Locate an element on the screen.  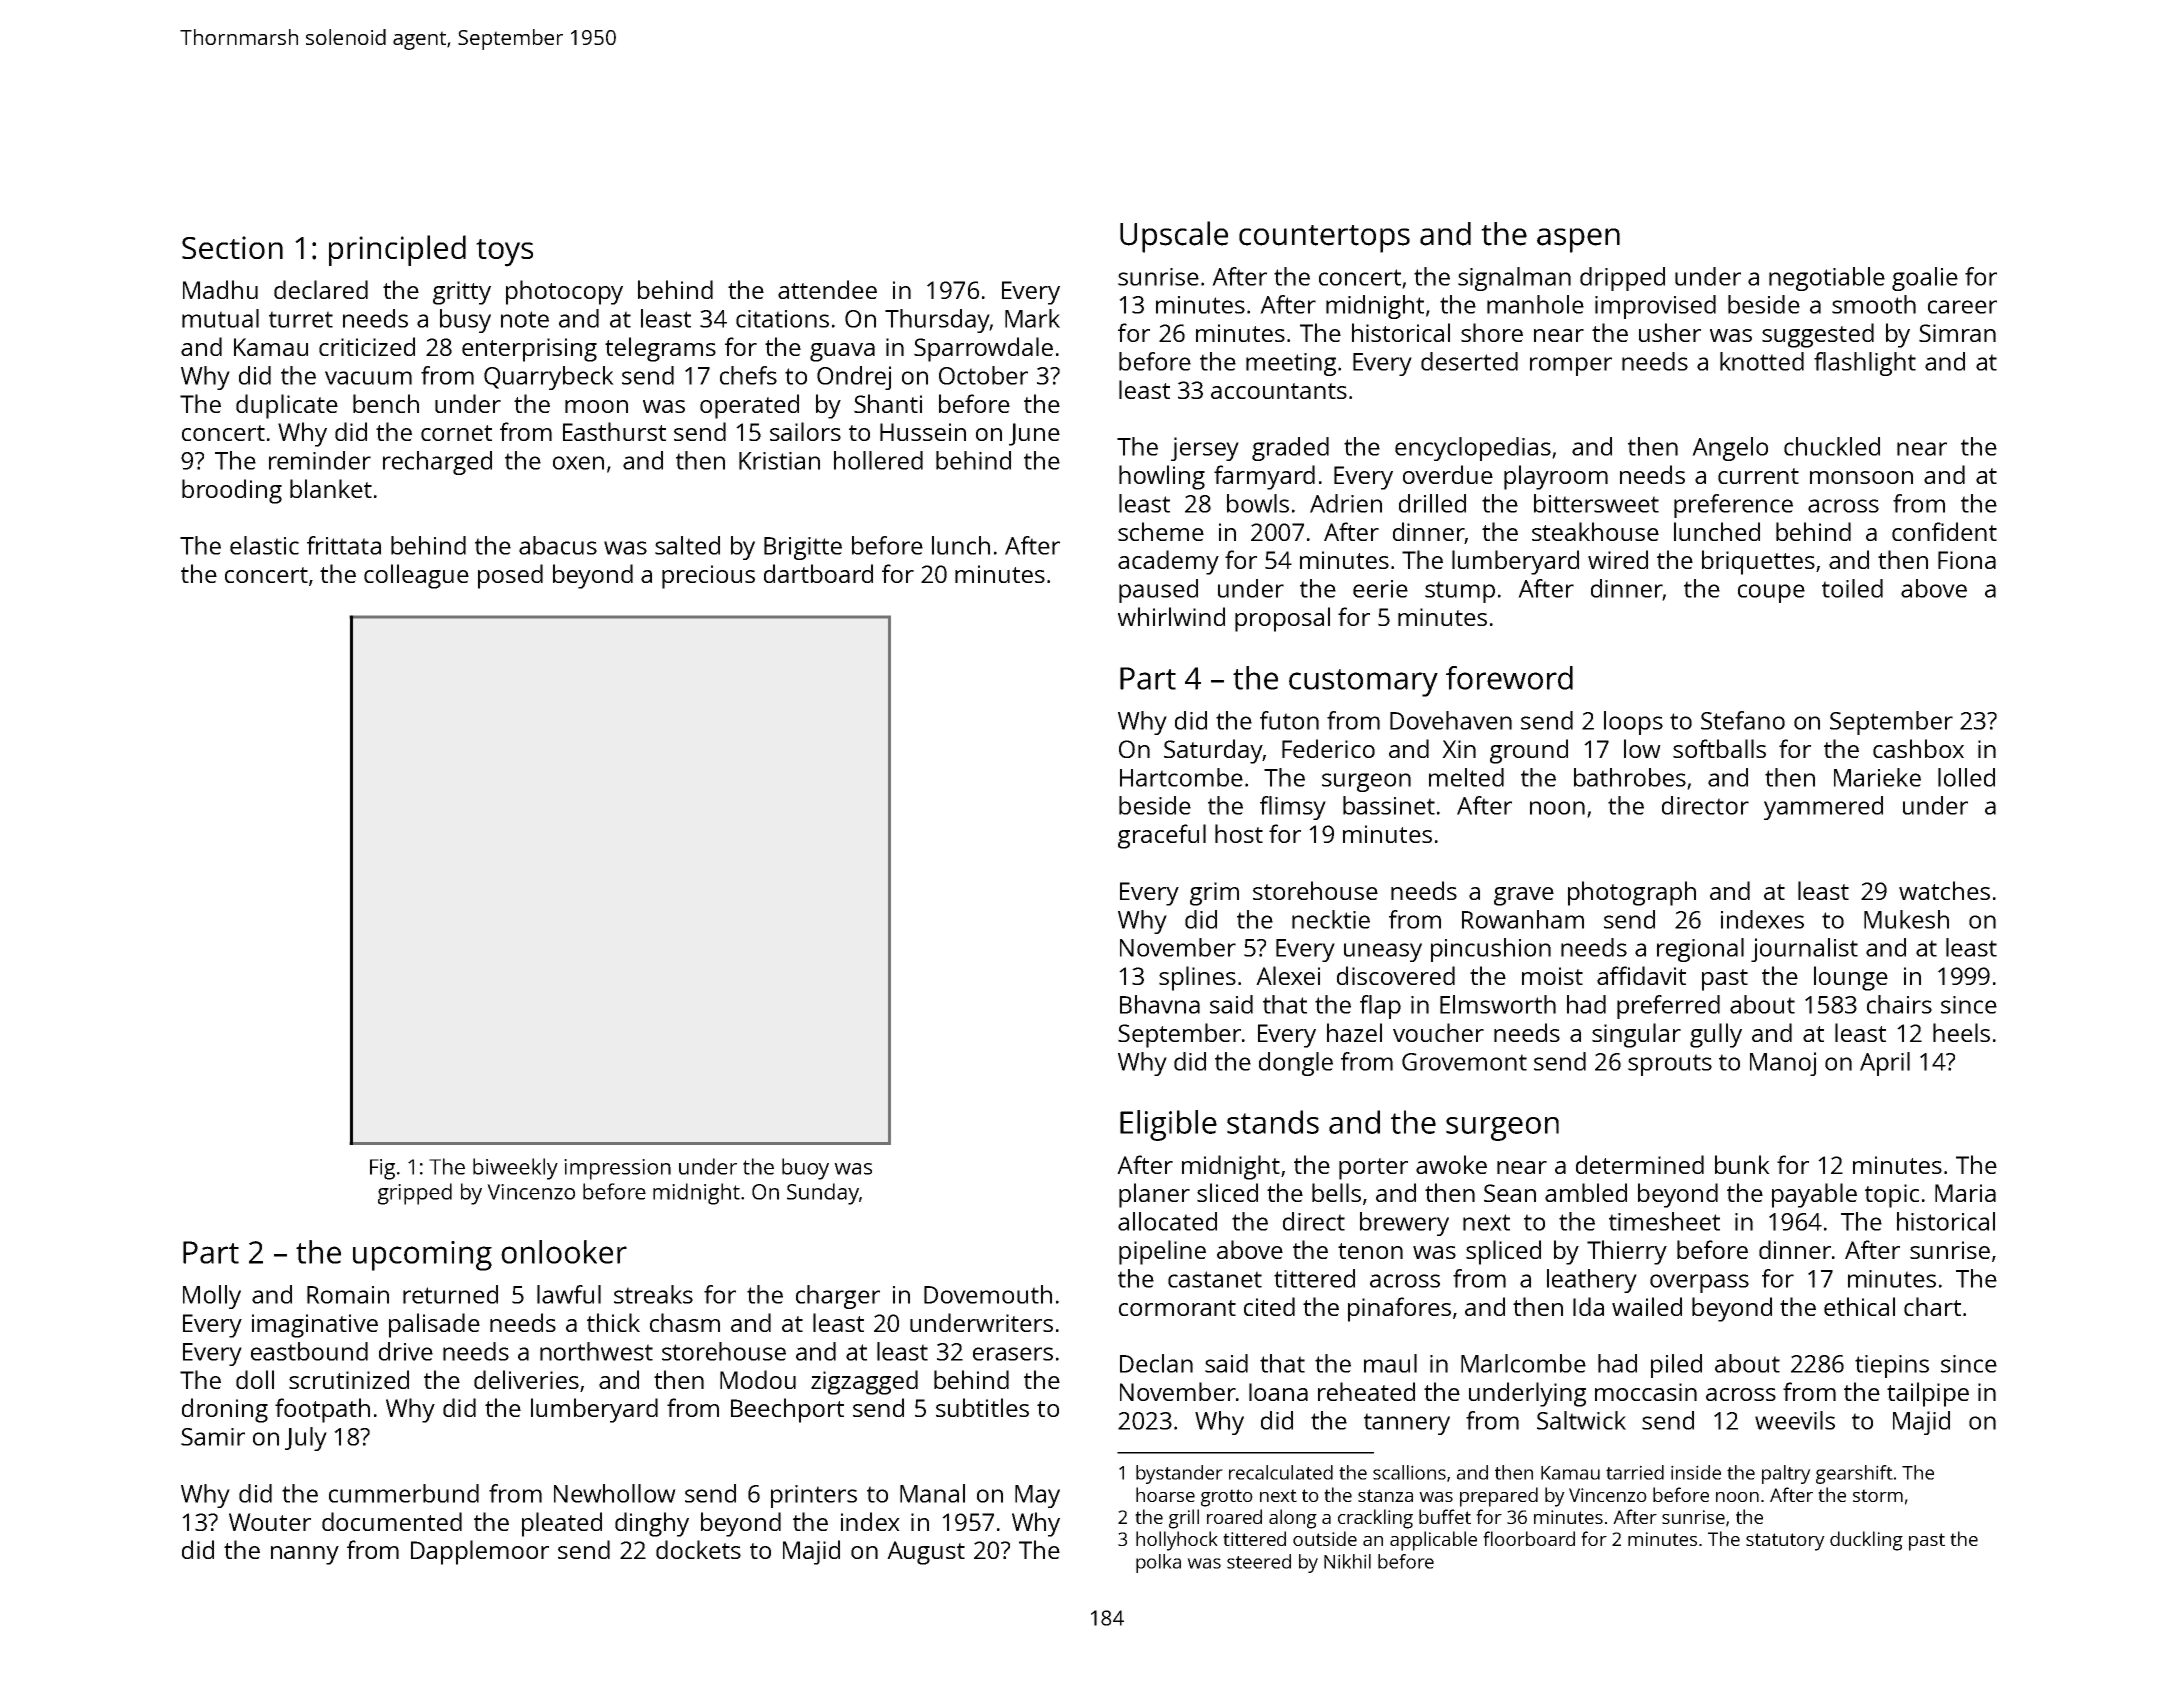
July is located at coordinates (306, 1439).
